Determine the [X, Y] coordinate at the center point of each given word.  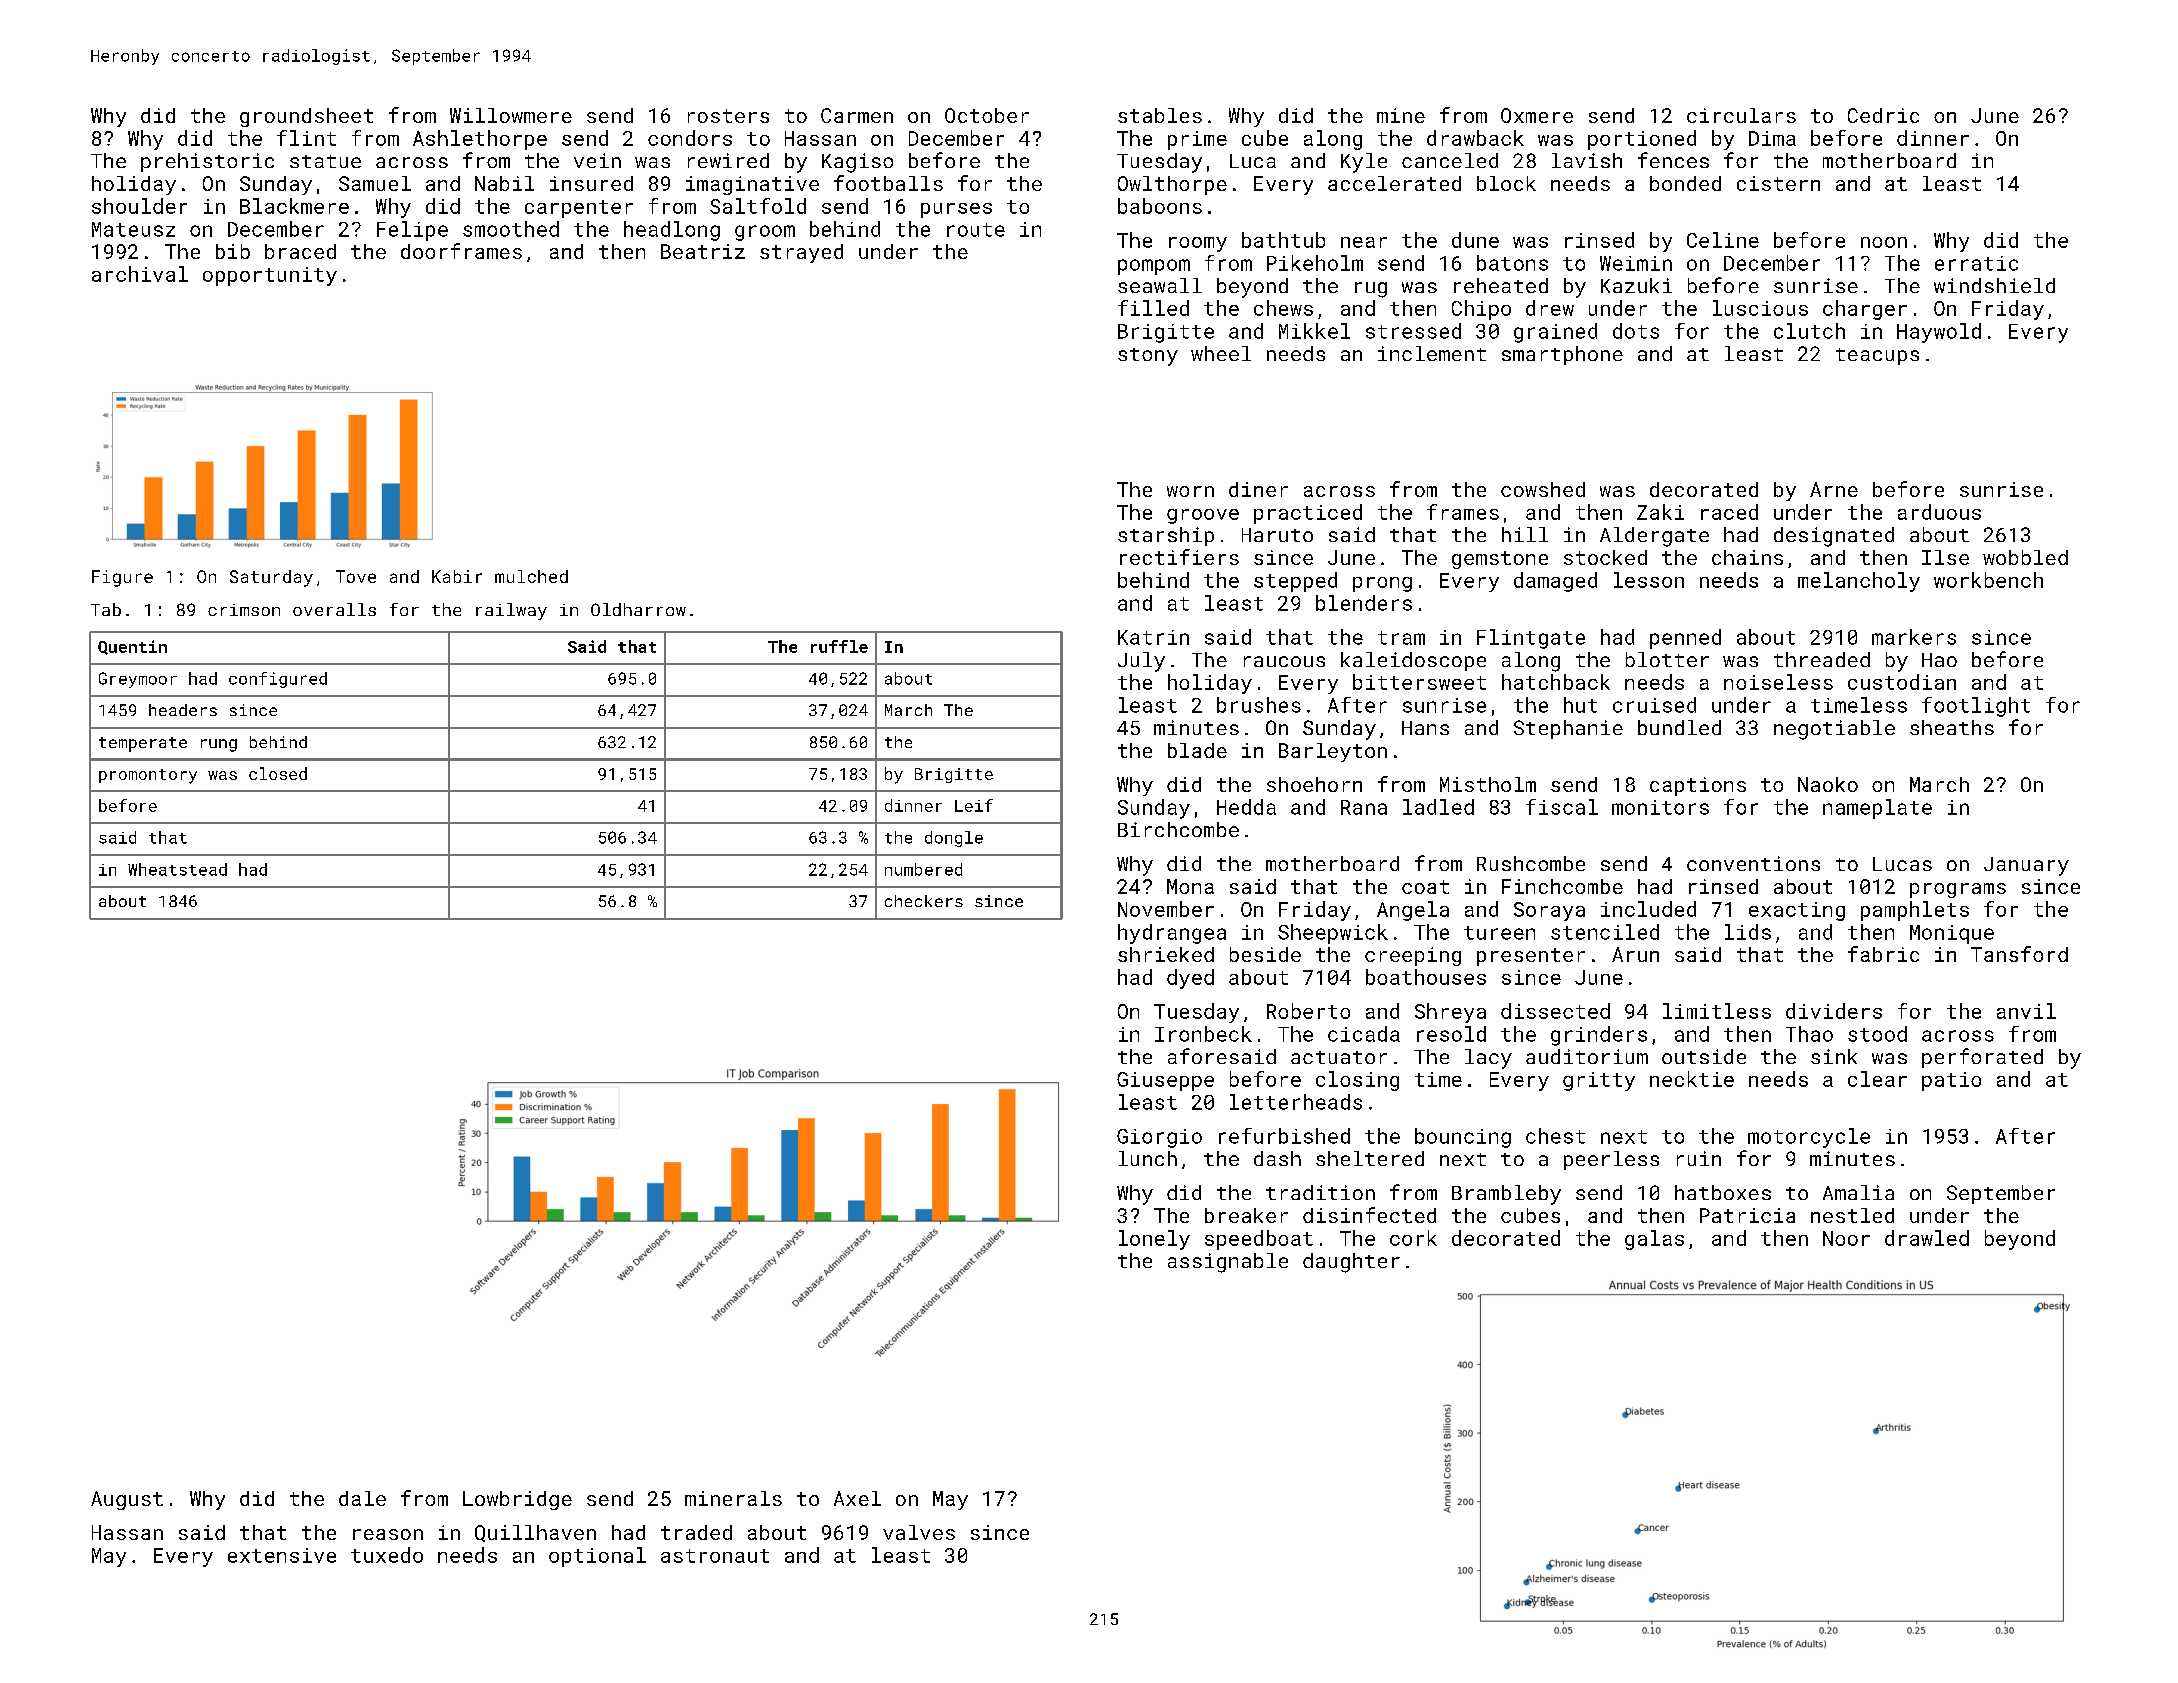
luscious [1760, 308]
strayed [801, 253]
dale [362, 1498]
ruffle [839, 646]
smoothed [511, 229]
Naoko [1828, 784]
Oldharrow [638, 609]
